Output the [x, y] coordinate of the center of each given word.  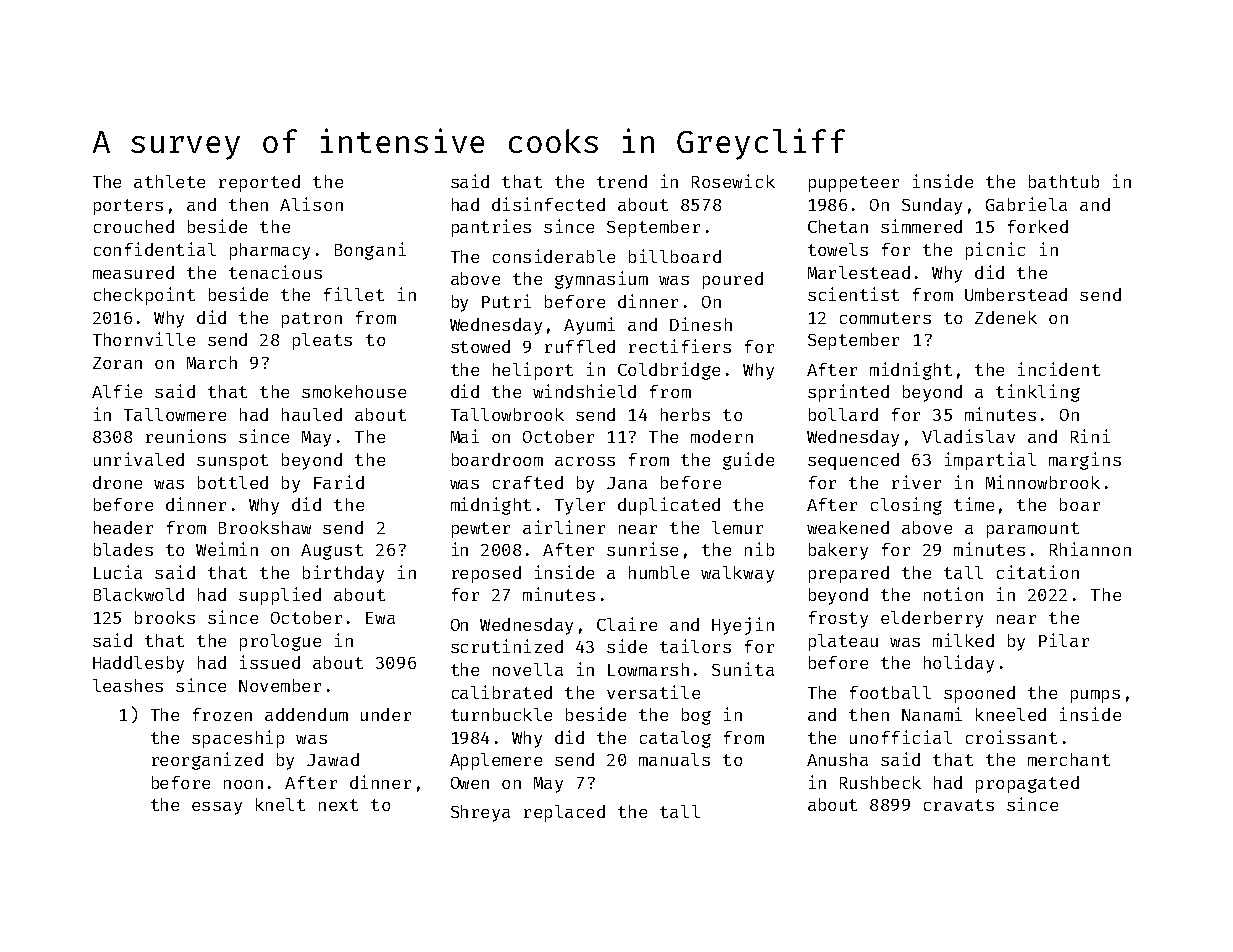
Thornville [144, 339]
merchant [1069, 759]
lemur [737, 527]
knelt [280, 804]
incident [1059, 369]
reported [259, 183]
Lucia [118, 572]
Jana [627, 483]
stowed [480, 346]
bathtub [1064, 181]
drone [117, 482]
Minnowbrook [1043, 482]
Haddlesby [138, 664]
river [916, 482]
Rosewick [733, 181]
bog [696, 716]
